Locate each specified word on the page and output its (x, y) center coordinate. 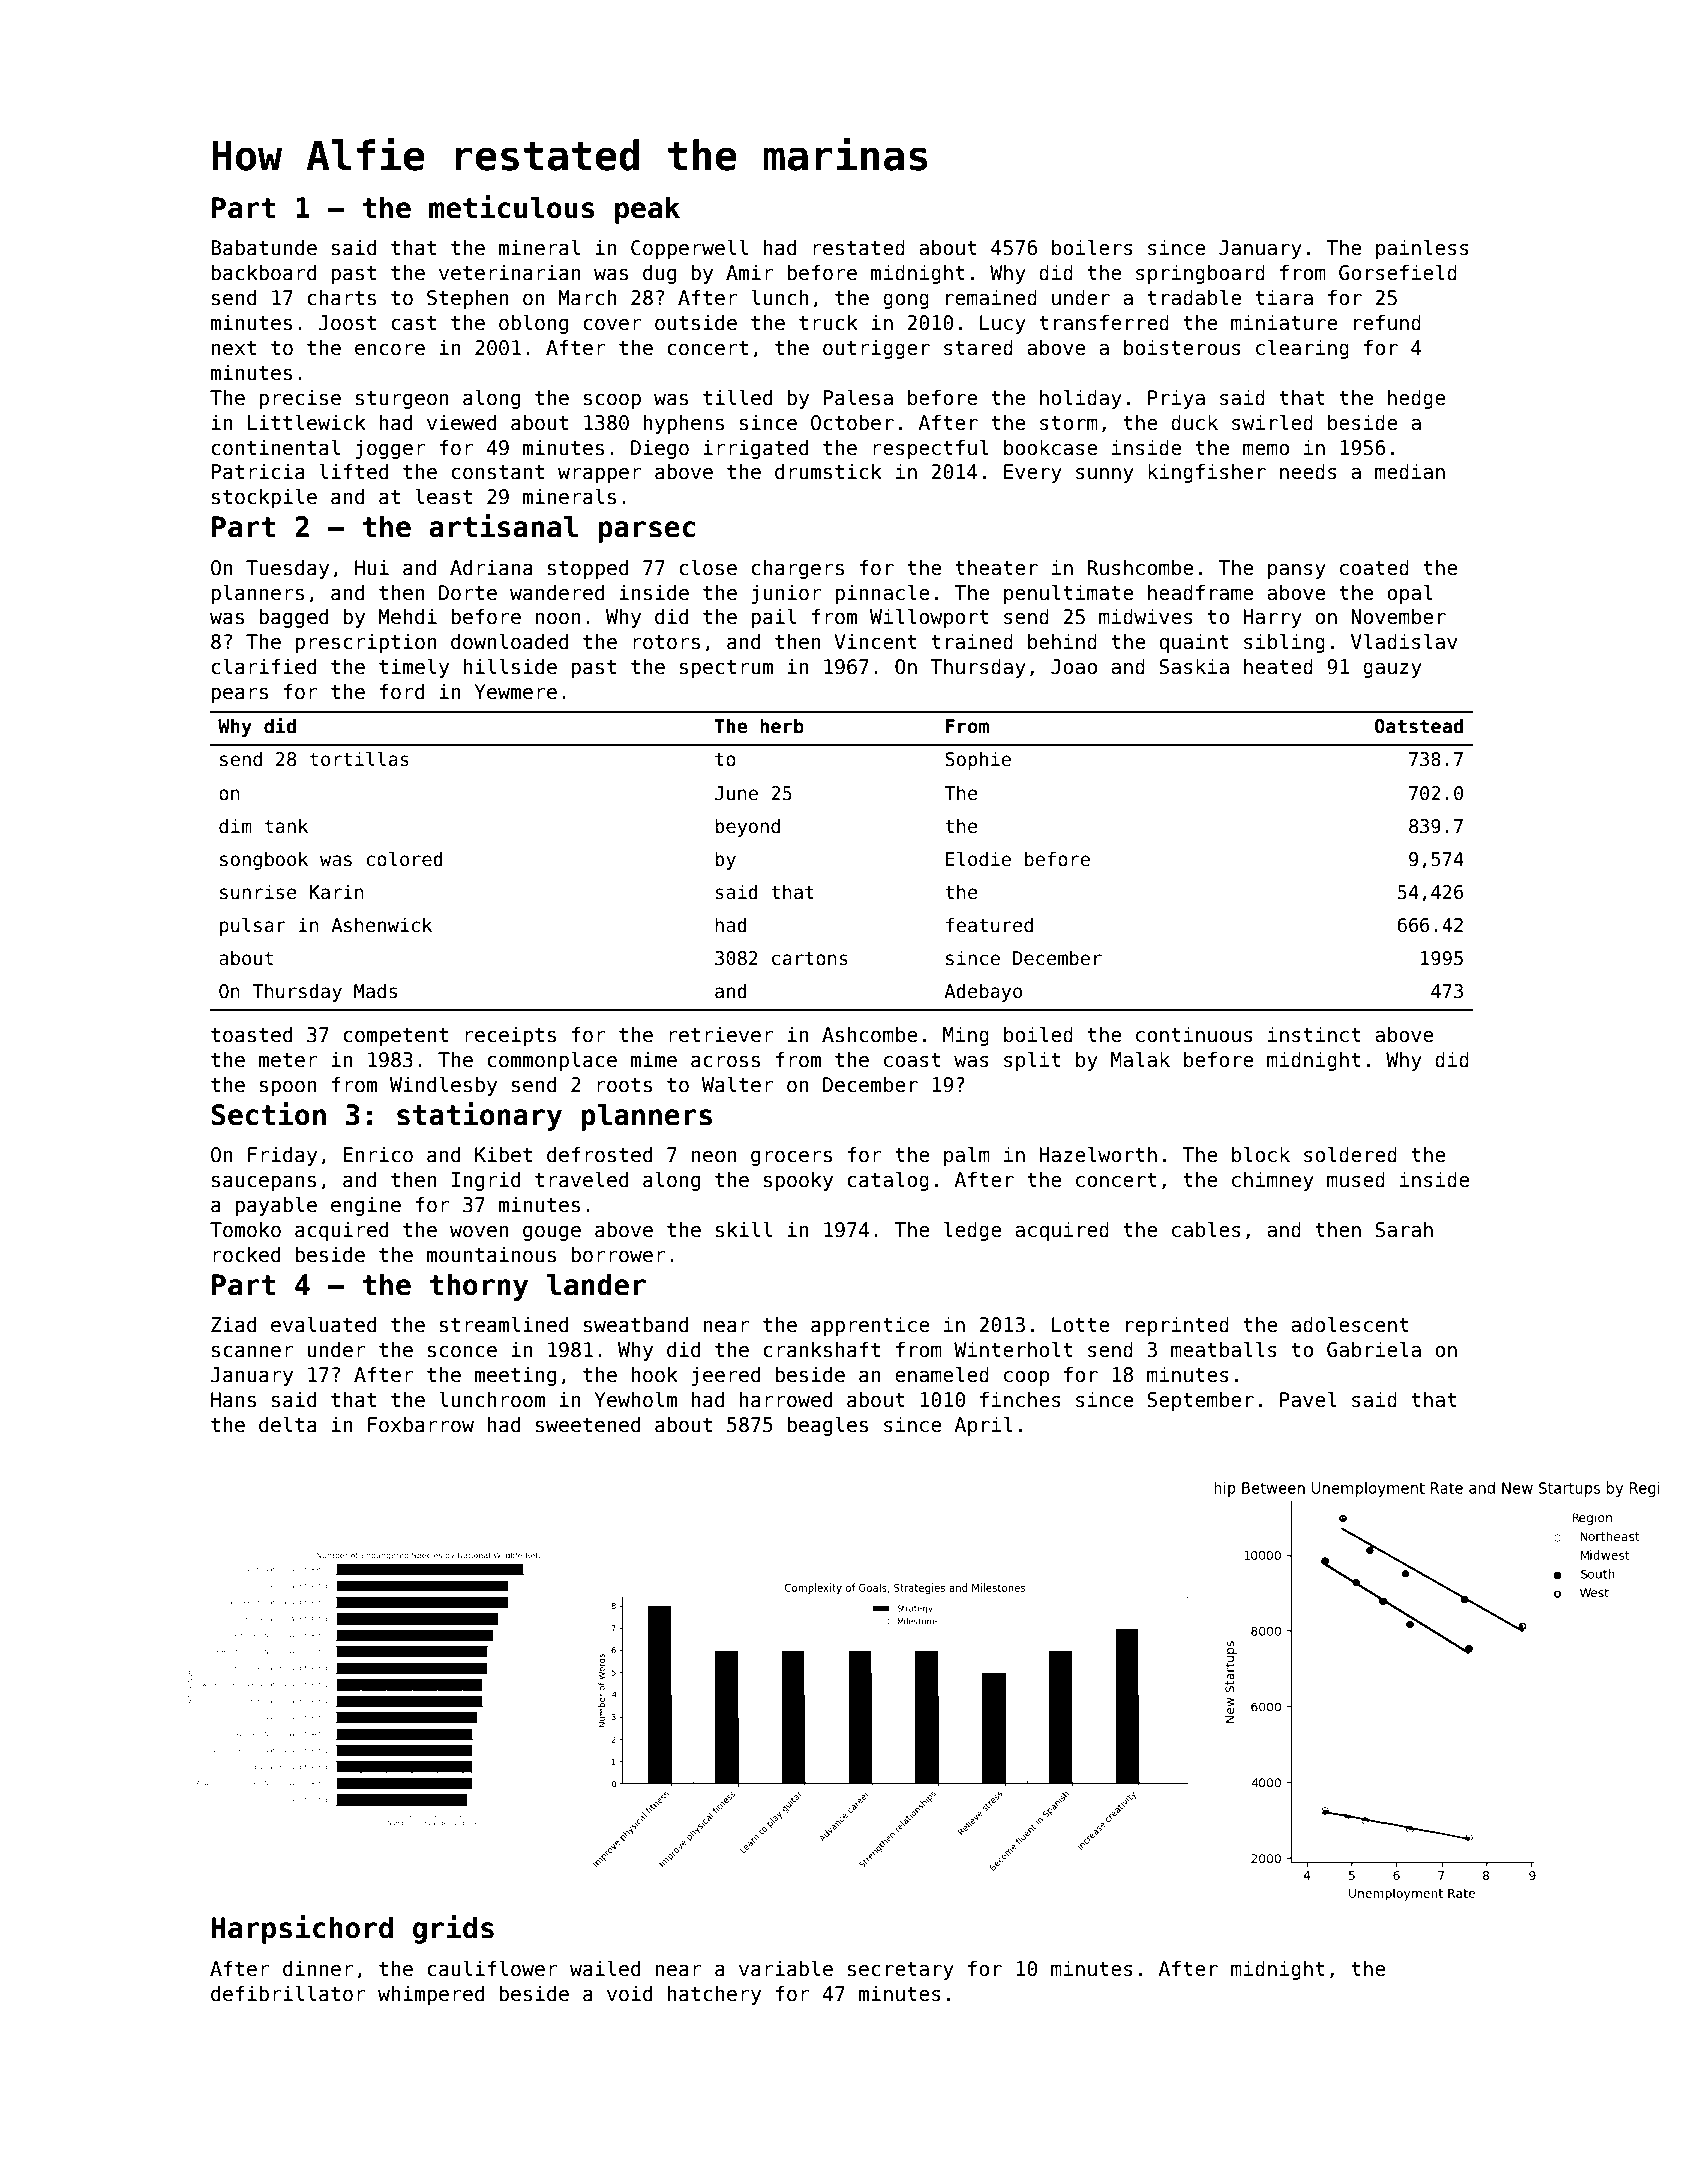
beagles (828, 1426)
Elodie (978, 859)
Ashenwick (381, 925)
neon (714, 1157)
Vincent (875, 641)
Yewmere (515, 692)
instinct (1314, 1034)
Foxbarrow (421, 1424)
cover (613, 325)
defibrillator (288, 1993)
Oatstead (1419, 726)
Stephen (468, 299)
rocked (246, 1254)
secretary (901, 1971)
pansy (1297, 571)
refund (1387, 322)
